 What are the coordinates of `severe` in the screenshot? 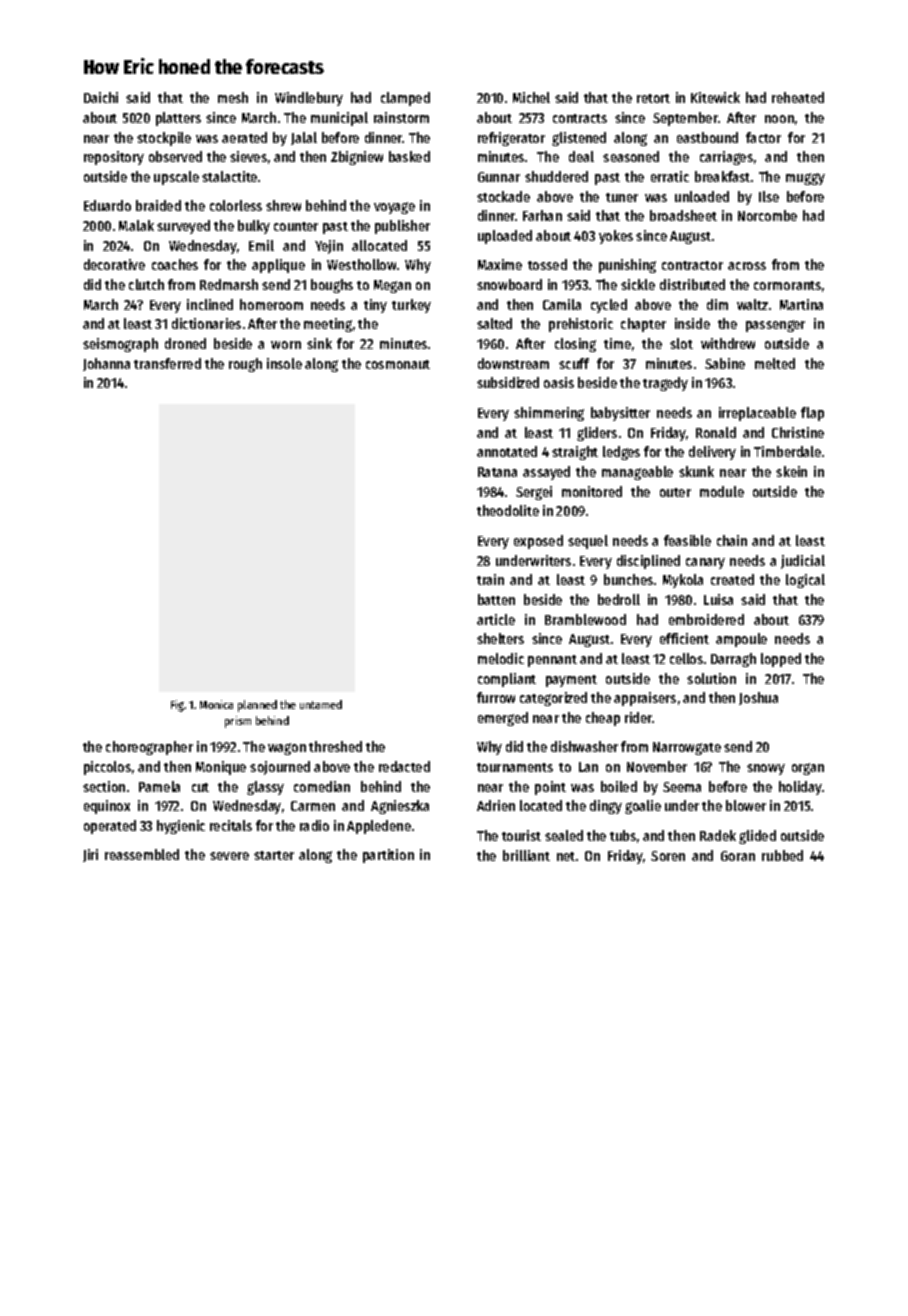 It's located at (229, 856).
